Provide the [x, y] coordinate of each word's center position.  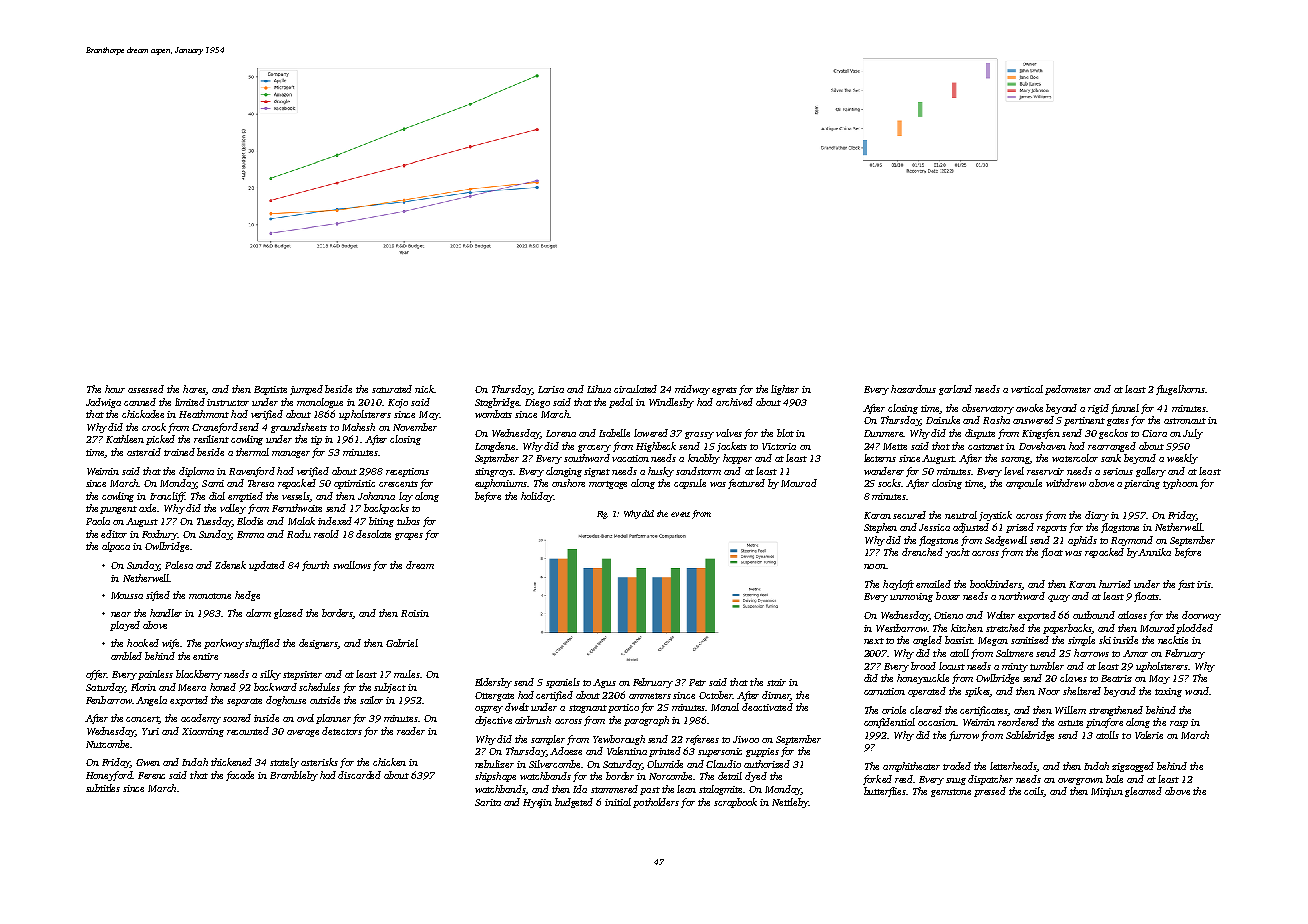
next [874, 641]
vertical [1027, 389]
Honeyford [109, 776]
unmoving [911, 597]
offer [96, 675]
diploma [196, 472]
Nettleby [790, 803]
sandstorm [698, 471]
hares [194, 390]
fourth [315, 566]
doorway [1201, 616]
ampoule [1024, 484]
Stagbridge [497, 403]
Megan [993, 641]
